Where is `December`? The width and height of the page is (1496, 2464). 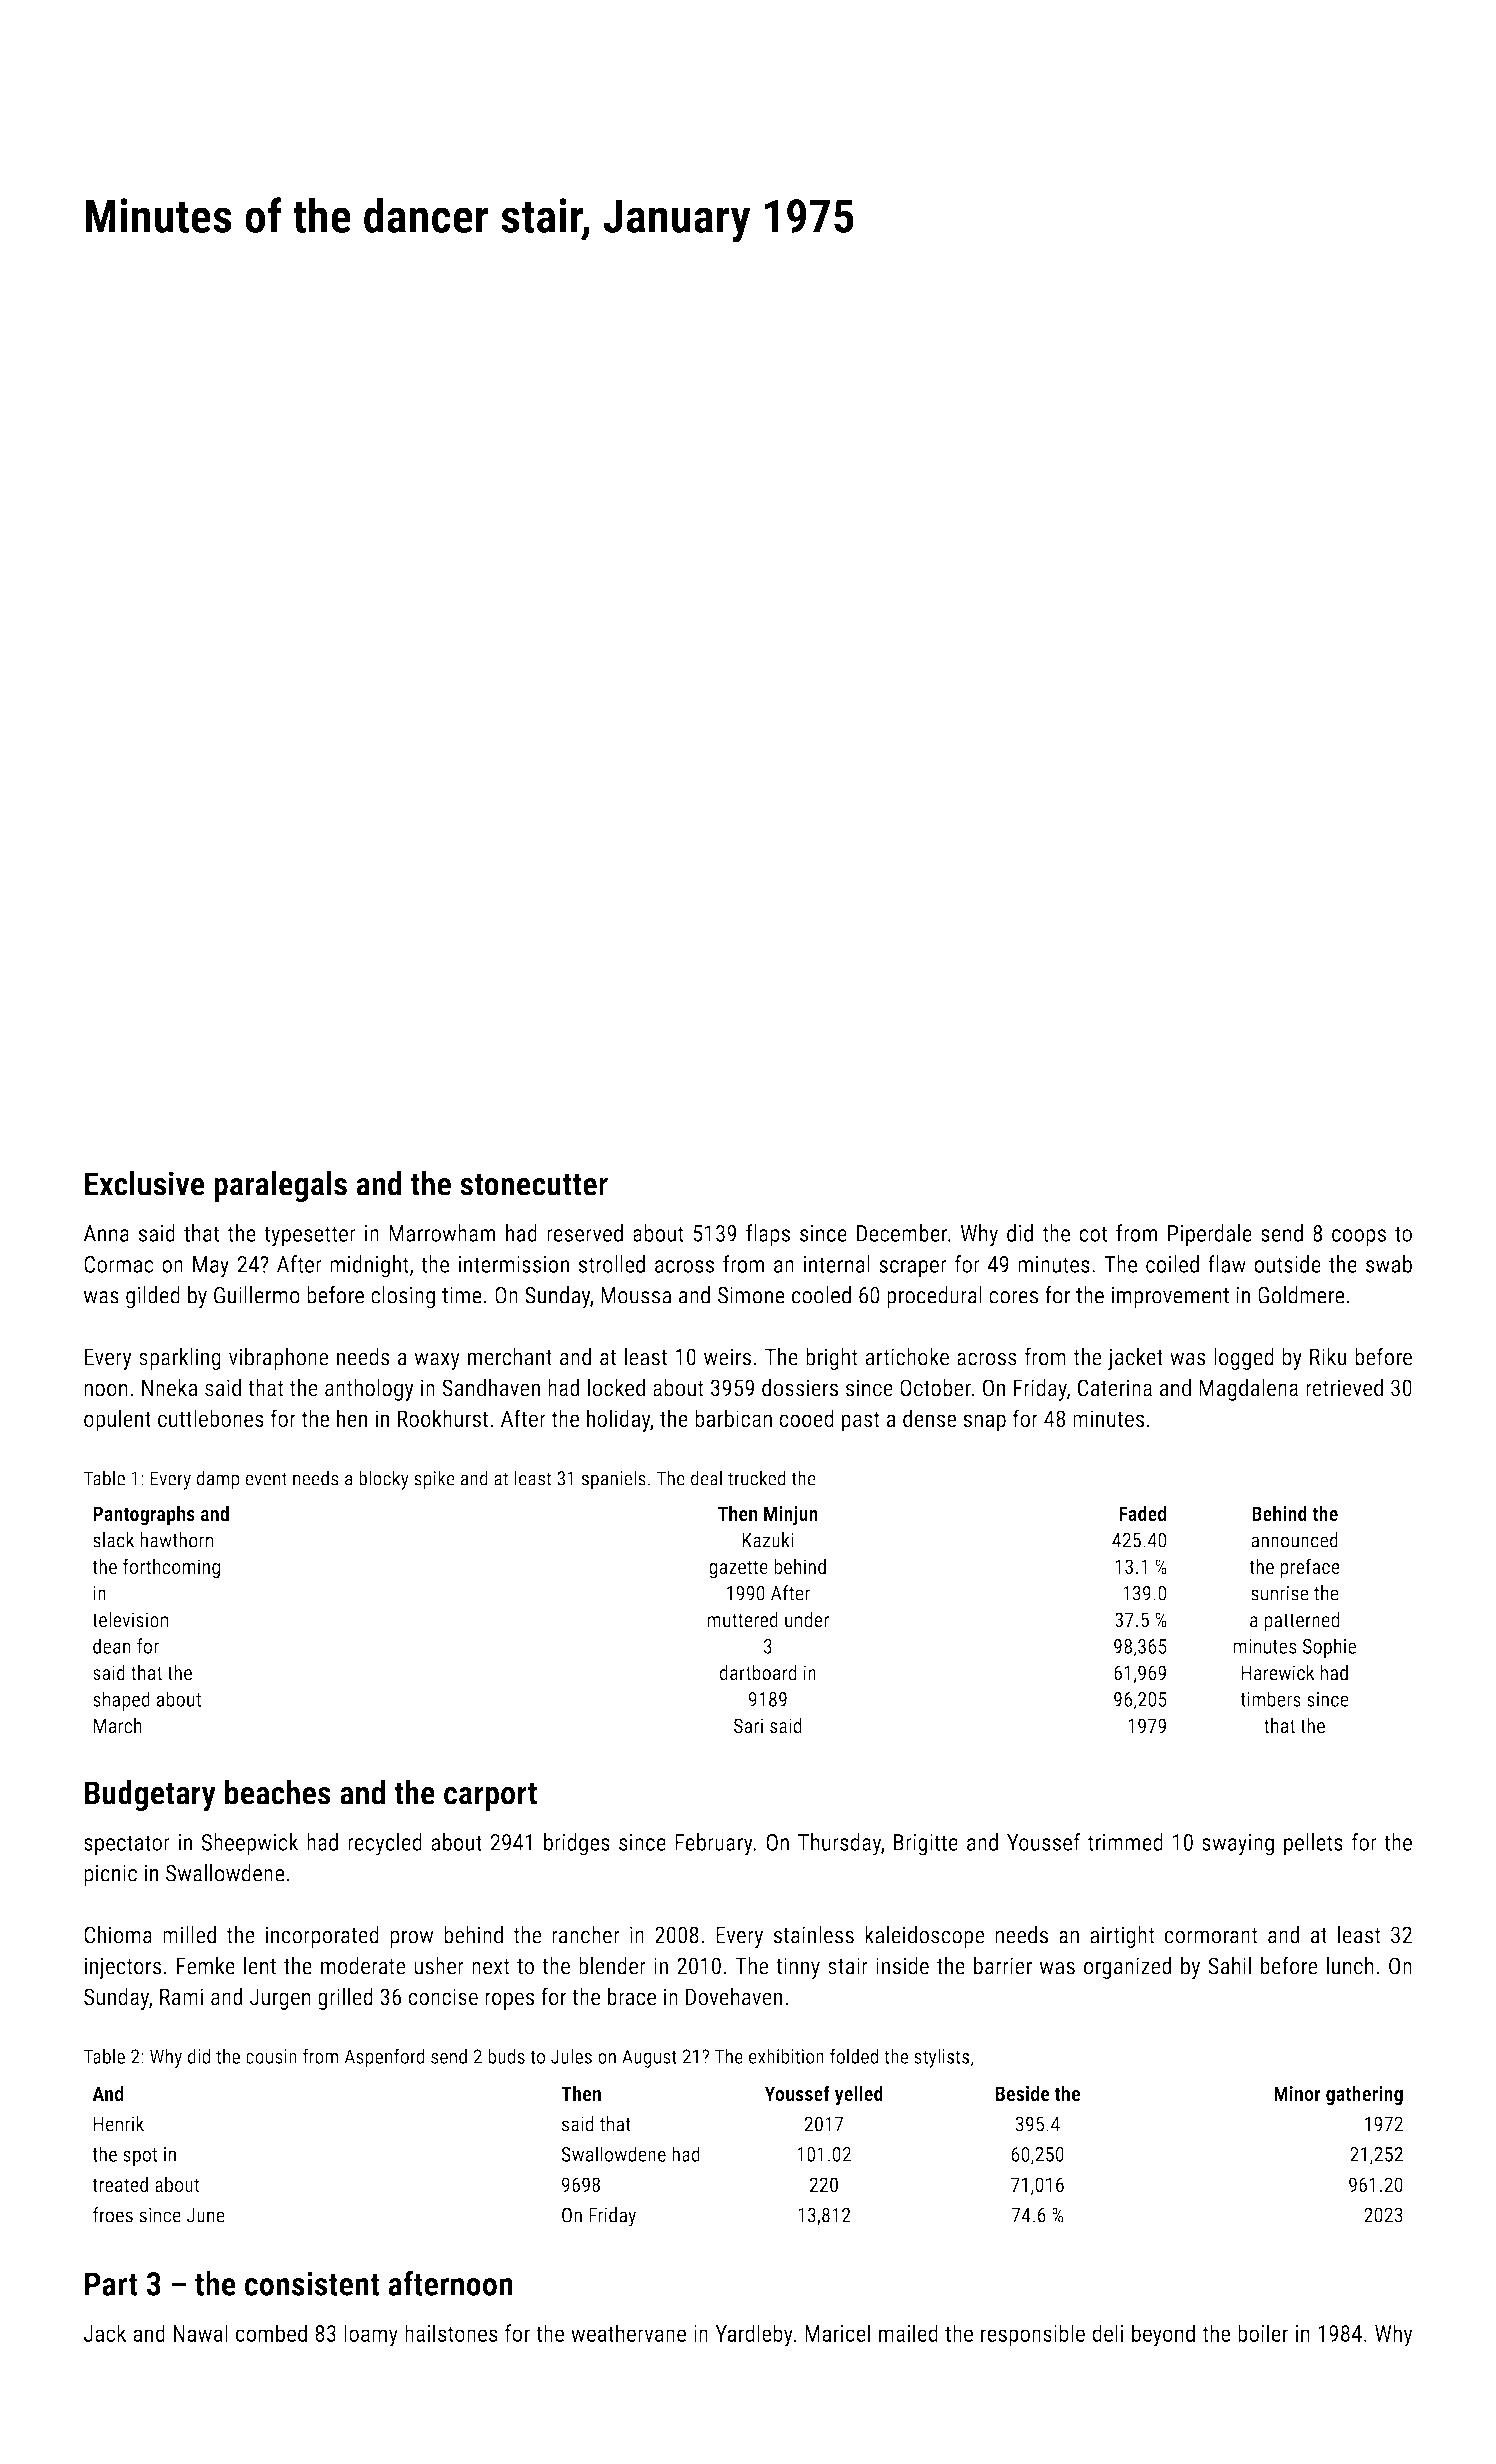
December is located at coordinates (902, 1233).
